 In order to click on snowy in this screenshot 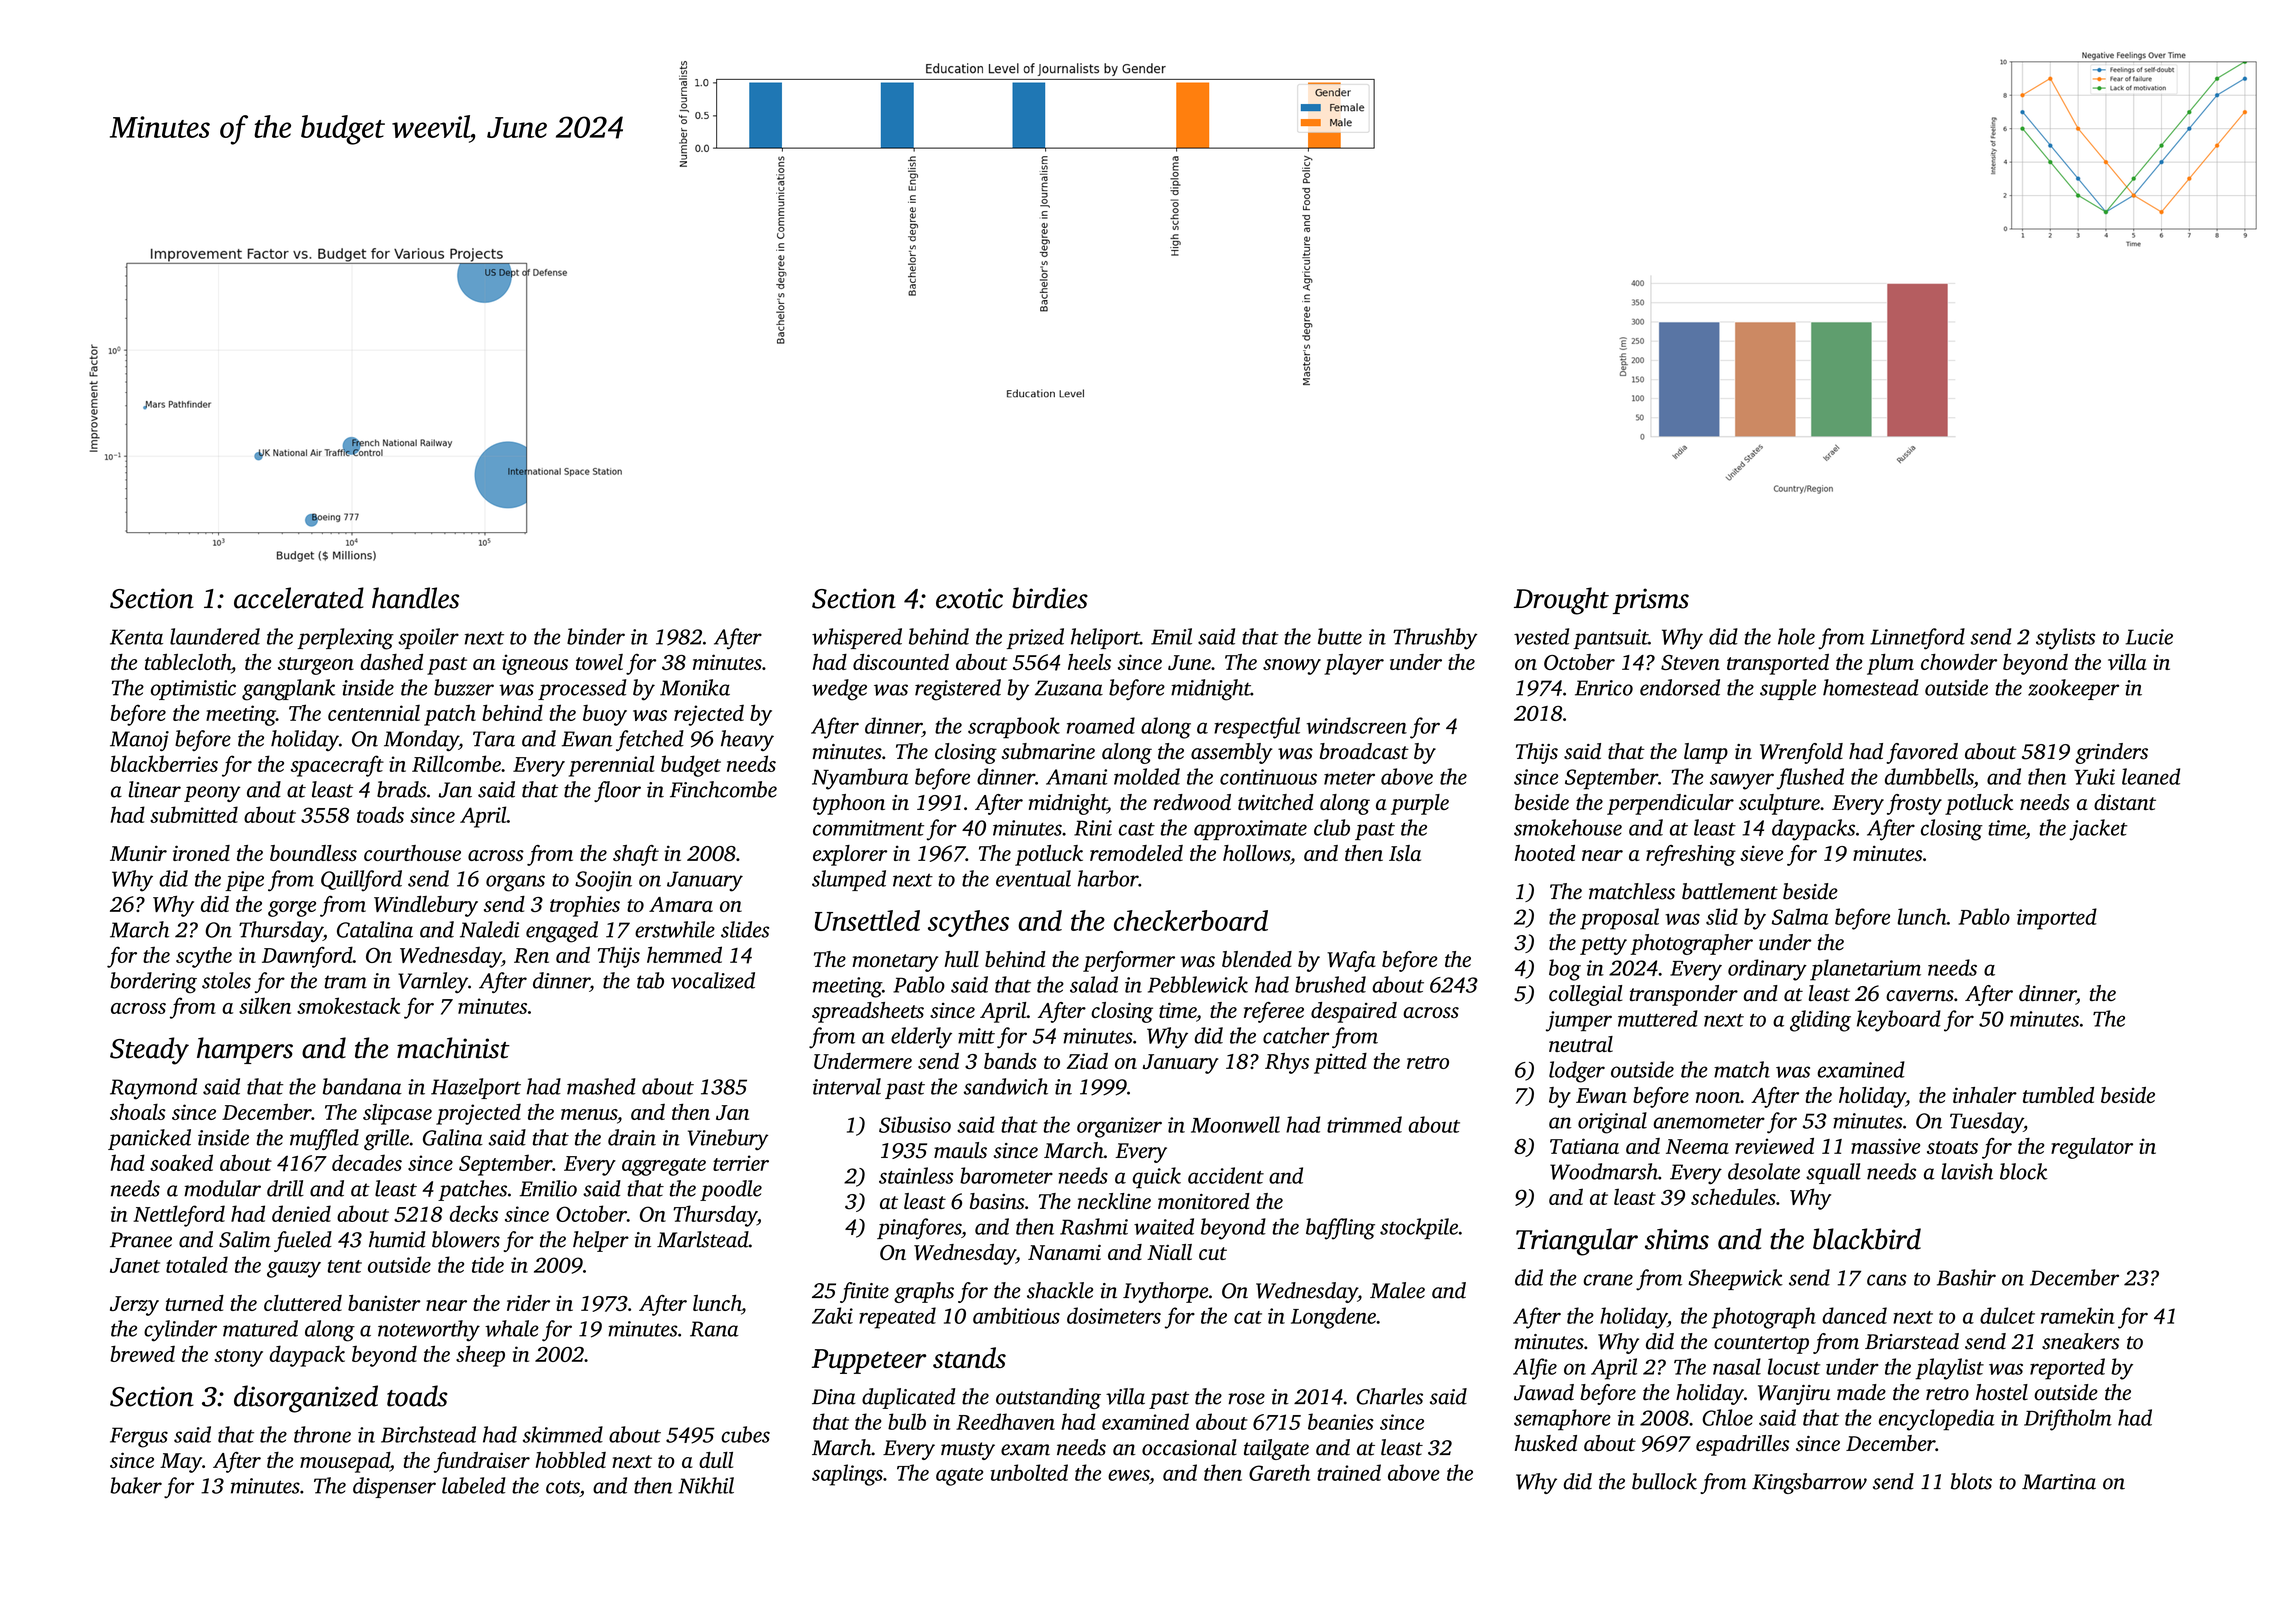, I will do `click(1292, 667)`.
